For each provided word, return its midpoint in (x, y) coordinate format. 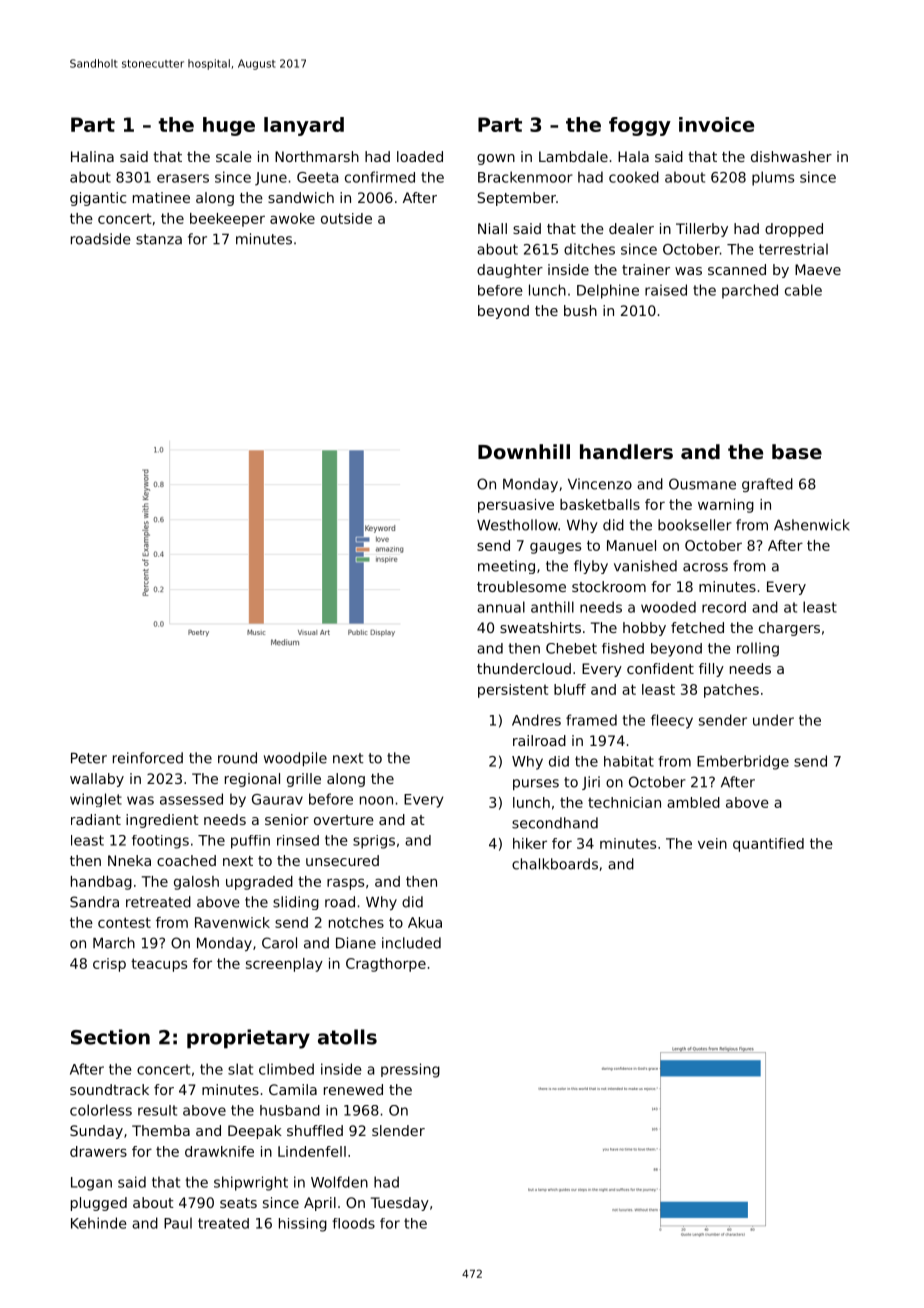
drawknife (219, 1151)
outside (346, 218)
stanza (159, 239)
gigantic (98, 199)
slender (398, 1130)
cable (803, 290)
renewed (353, 1089)
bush (580, 310)
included (411, 943)
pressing (410, 1070)
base (797, 452)
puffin (250, 842)
